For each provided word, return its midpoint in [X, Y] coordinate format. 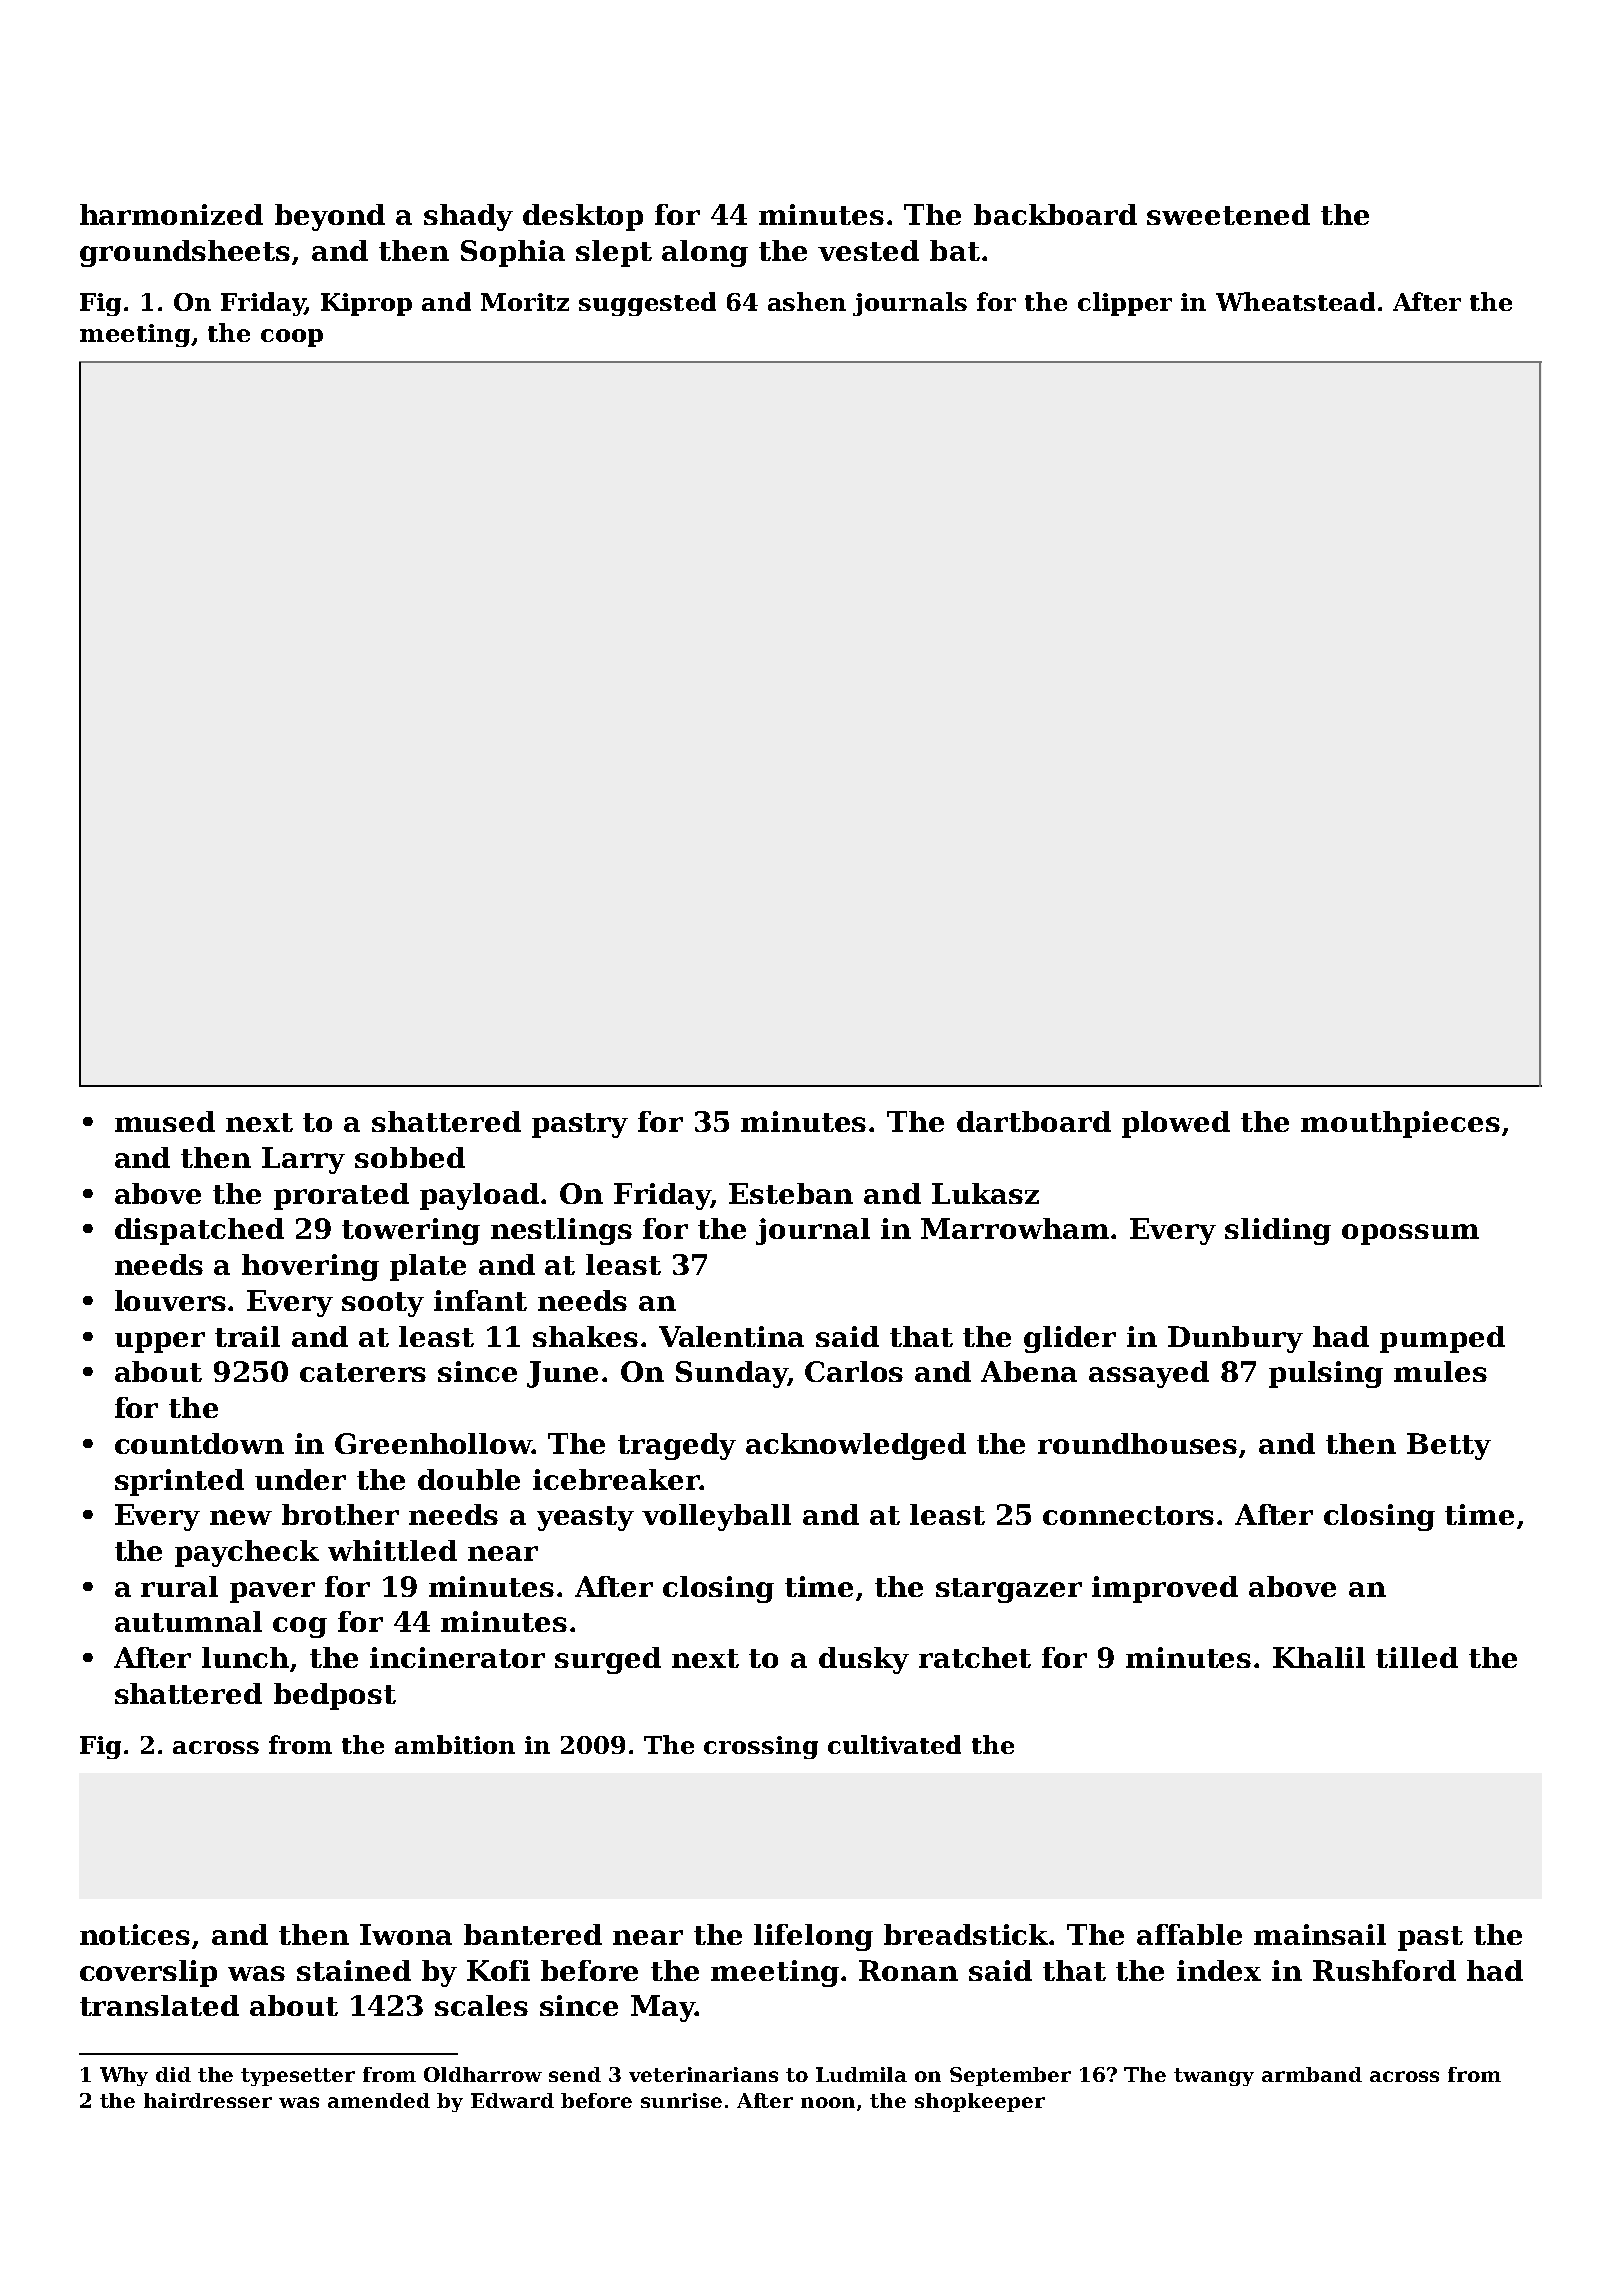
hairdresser [208, 2100]
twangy [1214, 2077]
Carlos [854, 1371]
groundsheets [185, 253]
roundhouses [1137, 1443]
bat [955, 250]
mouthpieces [1400, 1124]
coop [292, 338]
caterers [363, 1372]
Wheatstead [1295, 301]
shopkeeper [980, 2102]
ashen [807, 301]
